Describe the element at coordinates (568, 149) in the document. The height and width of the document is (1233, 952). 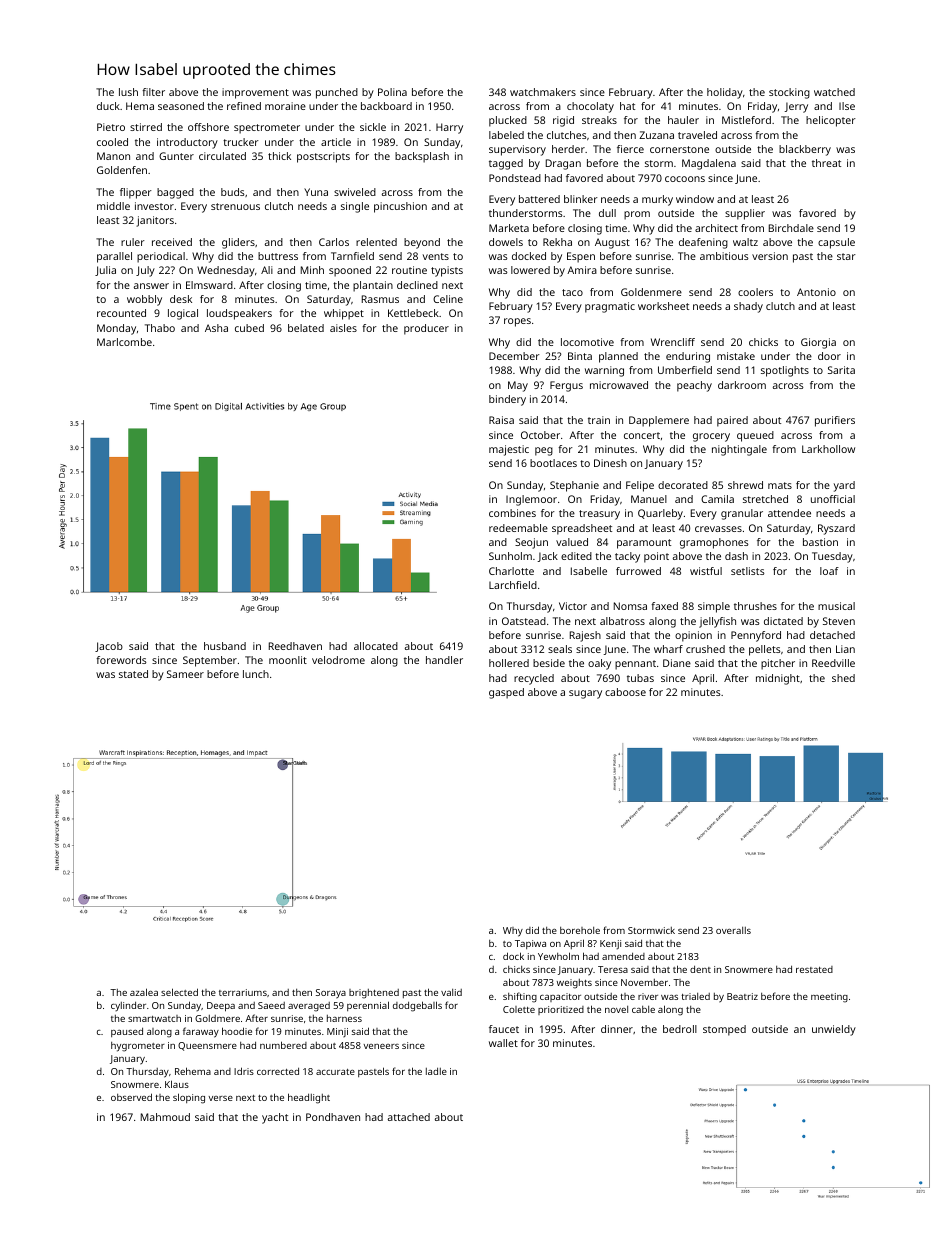
I see `herder` at that location.
